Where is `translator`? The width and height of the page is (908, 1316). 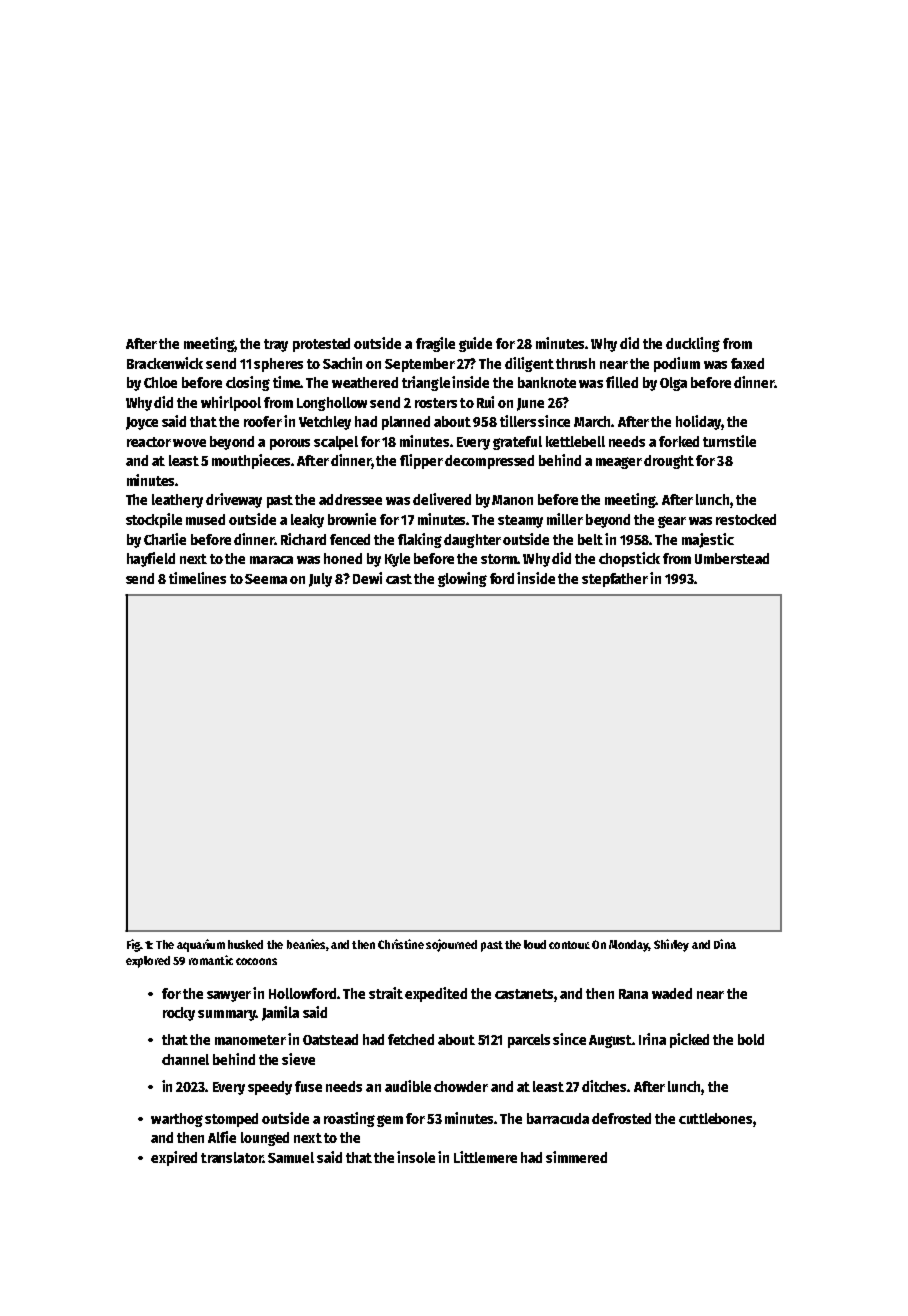
translator is located at coordinates (232, 1157).
